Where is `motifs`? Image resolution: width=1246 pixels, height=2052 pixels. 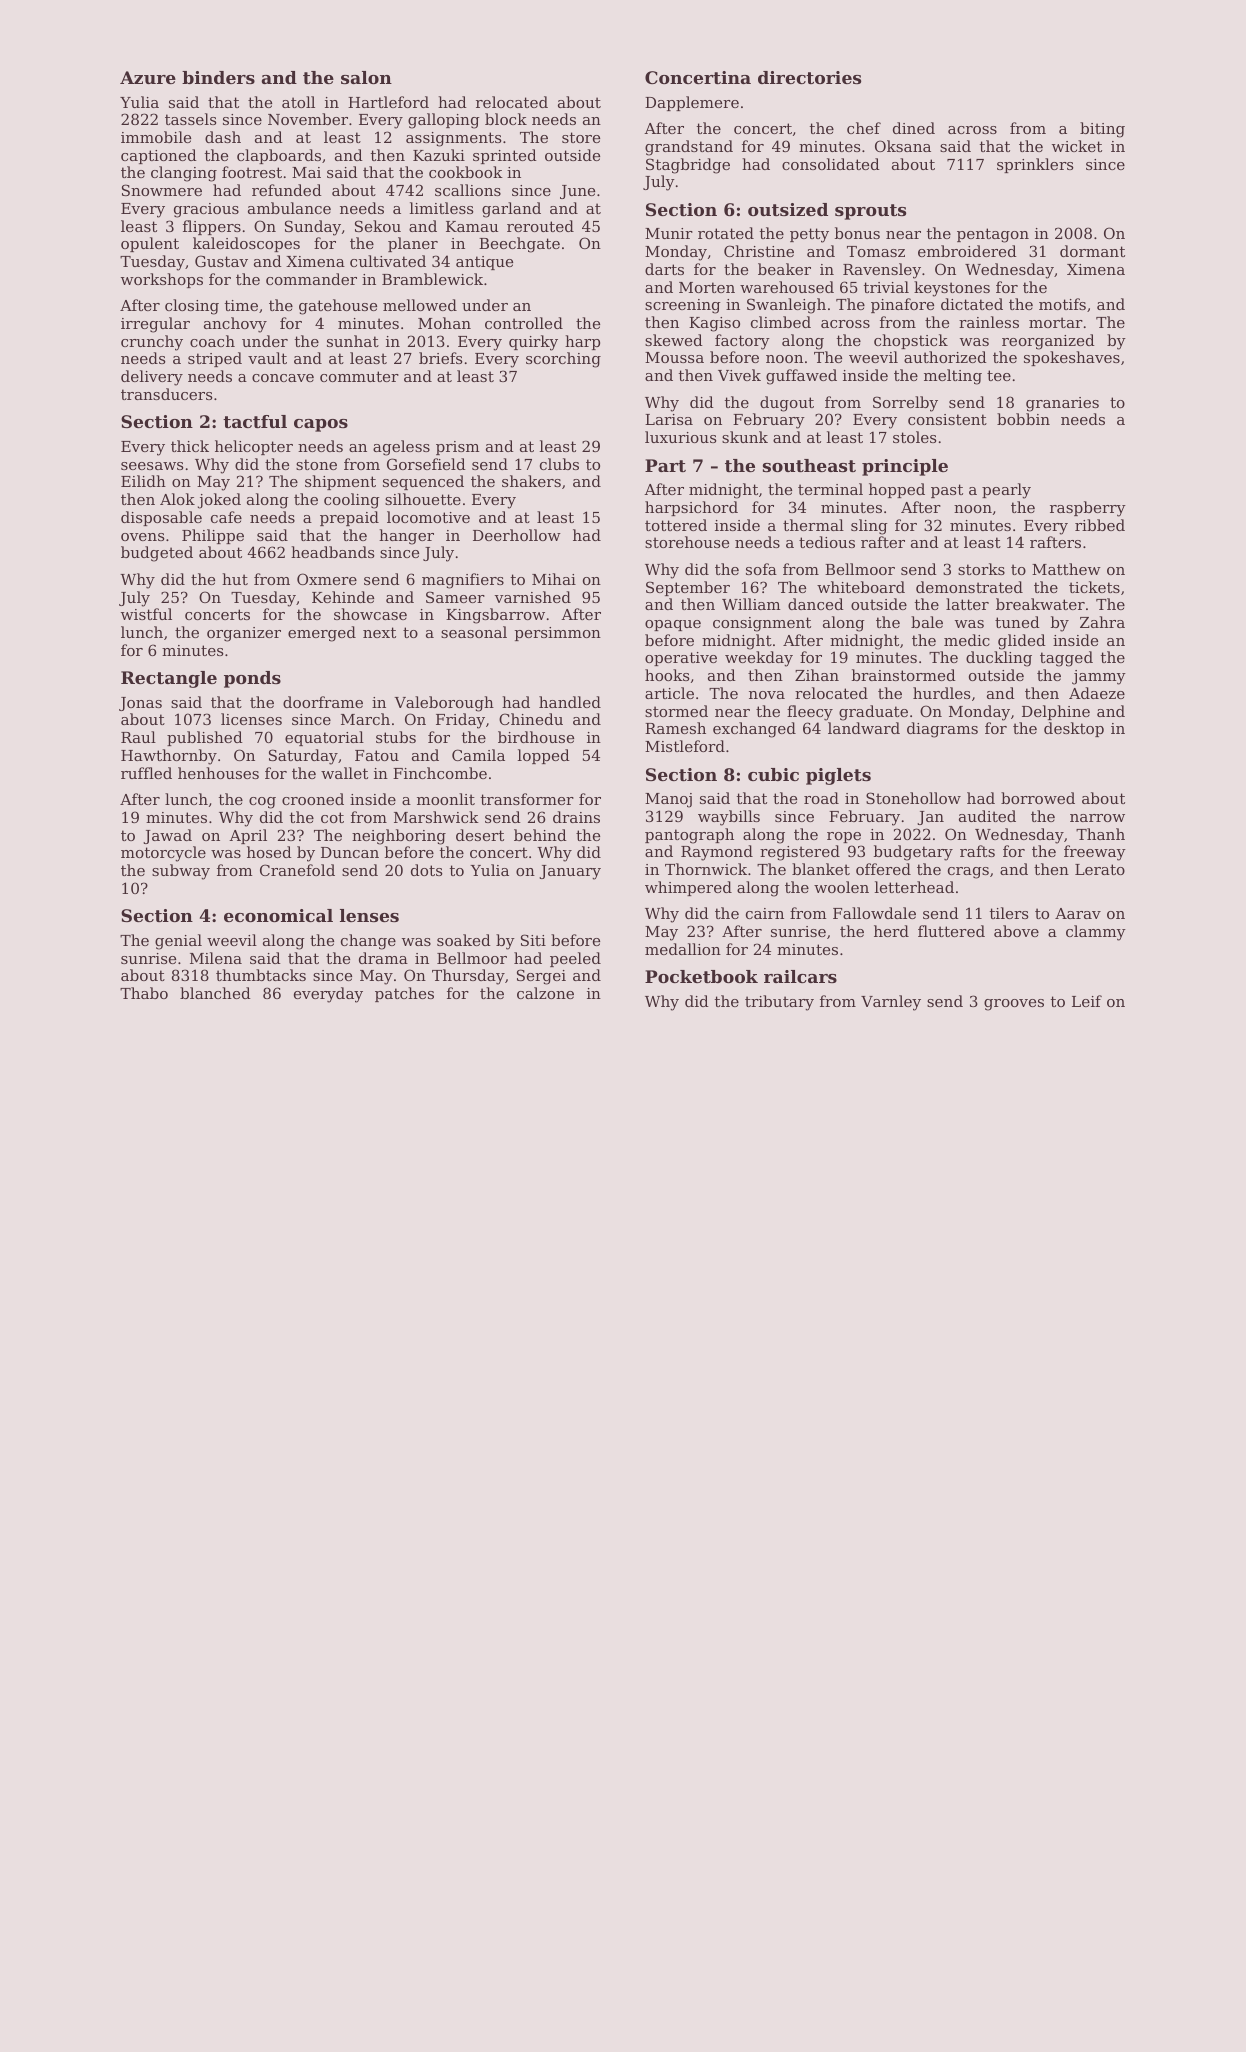 motifs is located at coordinates (1062, 304).
